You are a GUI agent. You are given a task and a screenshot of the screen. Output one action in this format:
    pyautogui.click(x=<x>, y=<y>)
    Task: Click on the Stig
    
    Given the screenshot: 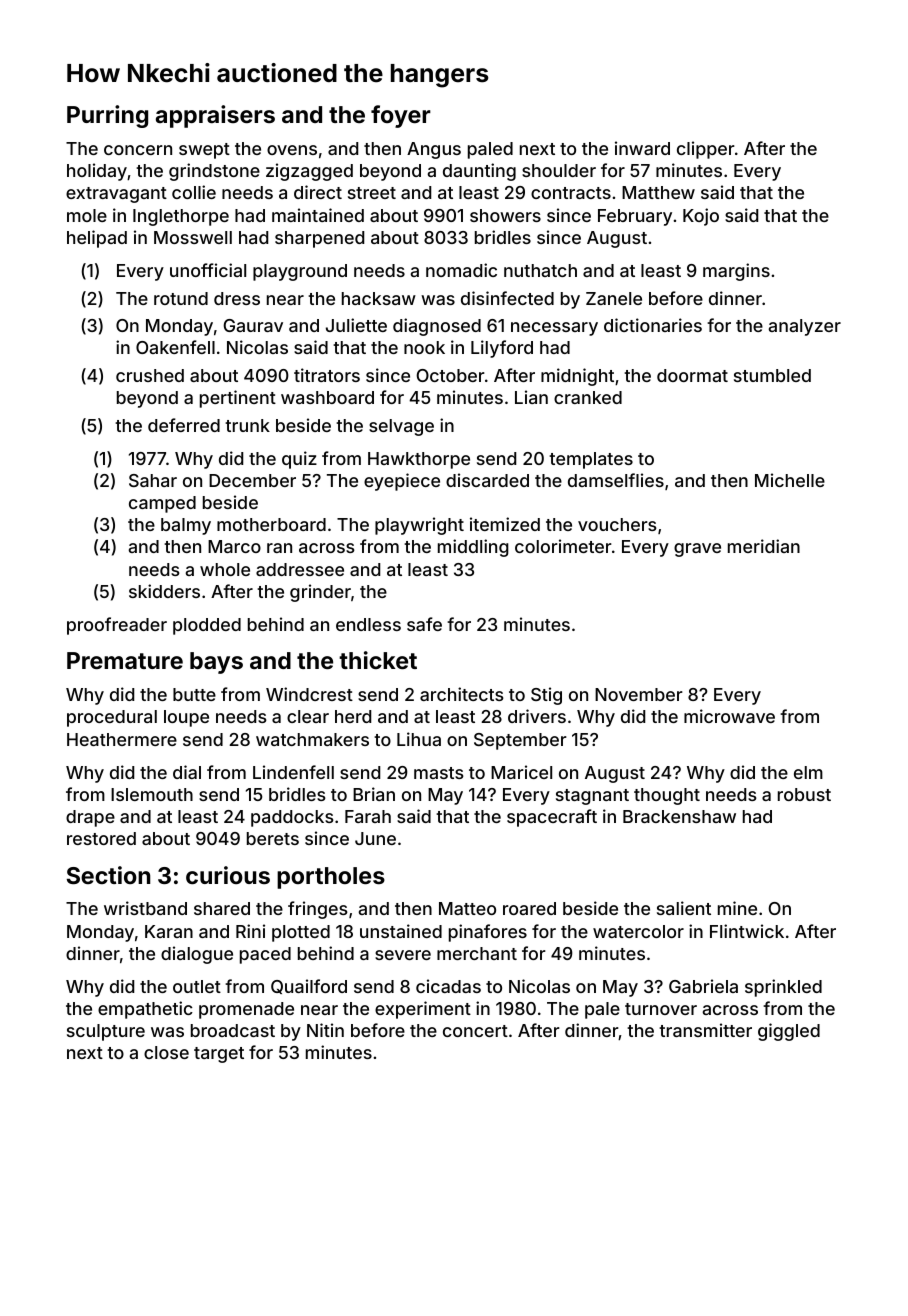 What is the action you would take?
    pyautogui.click(x=546, y=696)
